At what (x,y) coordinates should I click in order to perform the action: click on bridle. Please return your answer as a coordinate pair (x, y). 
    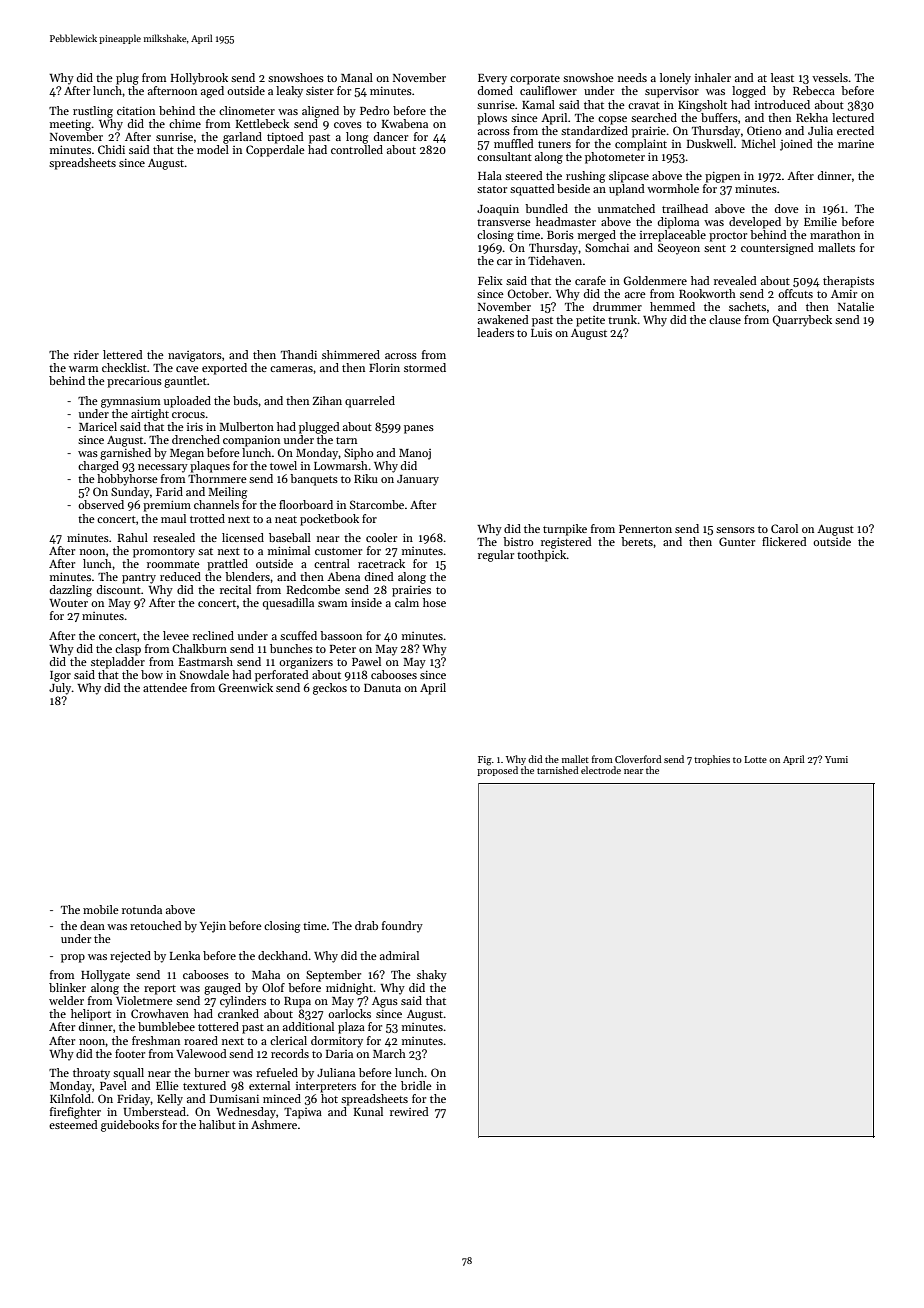
    Looking at the image, I should click on (416, 1085).
